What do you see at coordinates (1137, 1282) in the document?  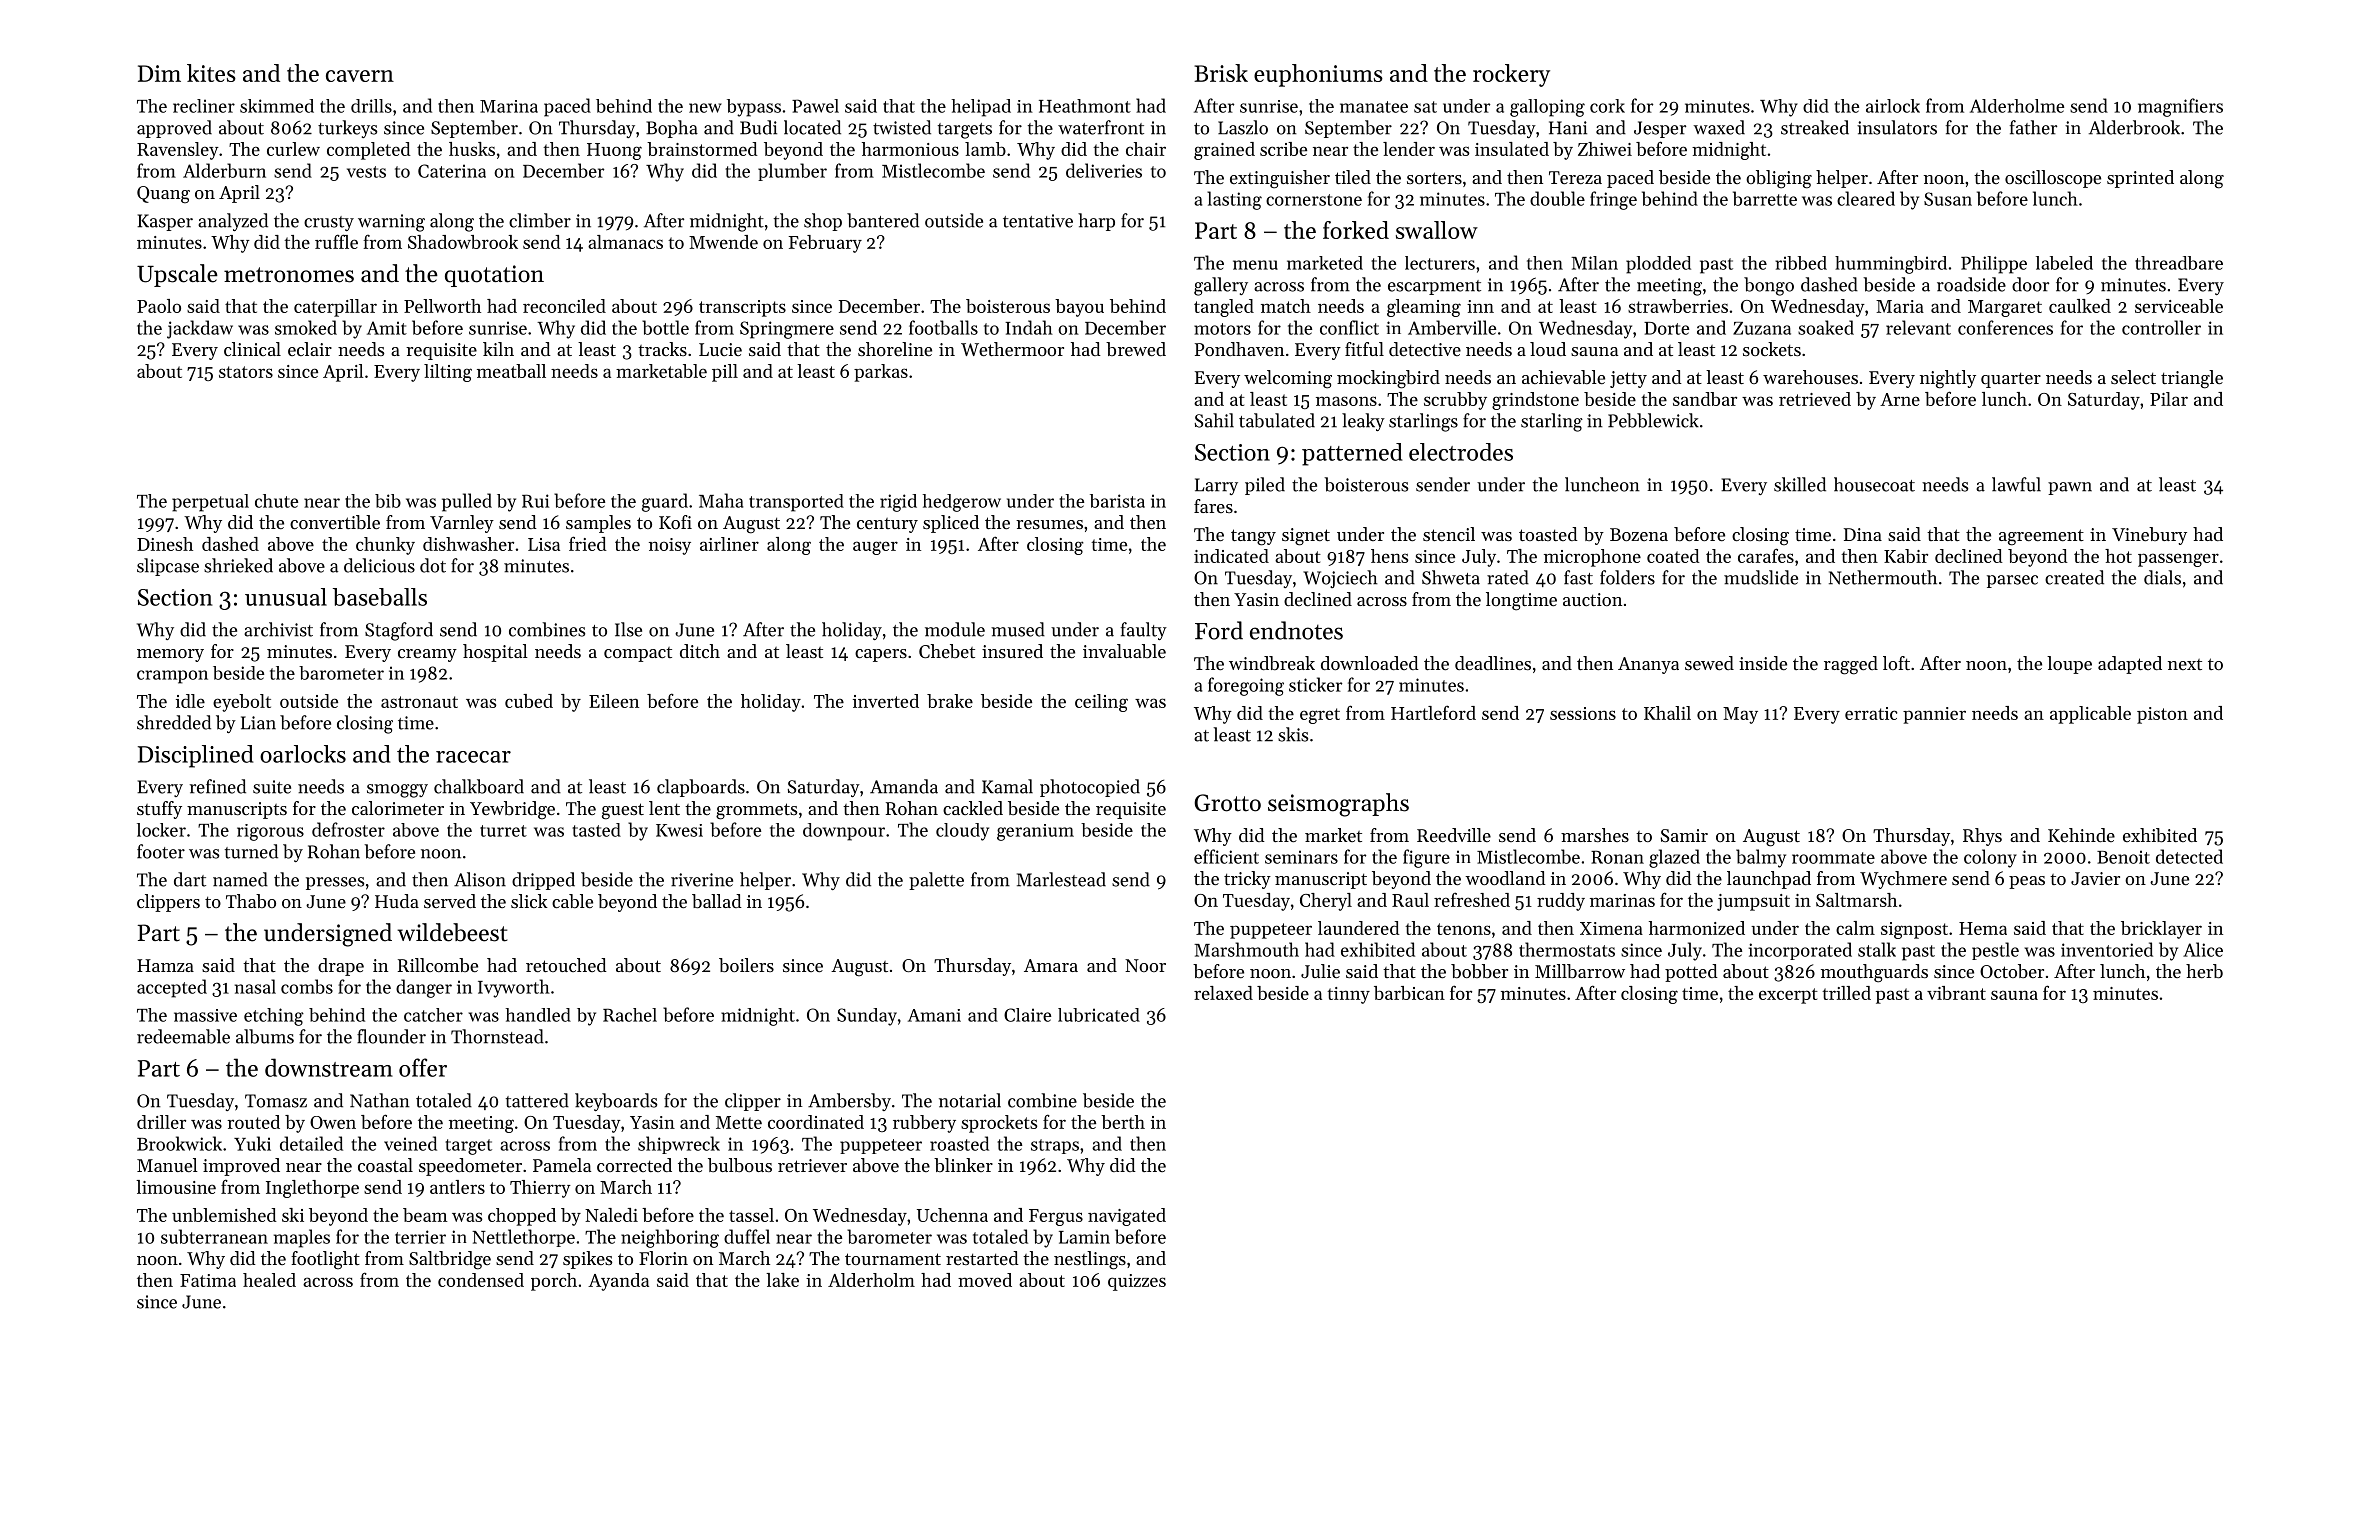 I see `quizzes` at bounding box center [1137, 1282].
